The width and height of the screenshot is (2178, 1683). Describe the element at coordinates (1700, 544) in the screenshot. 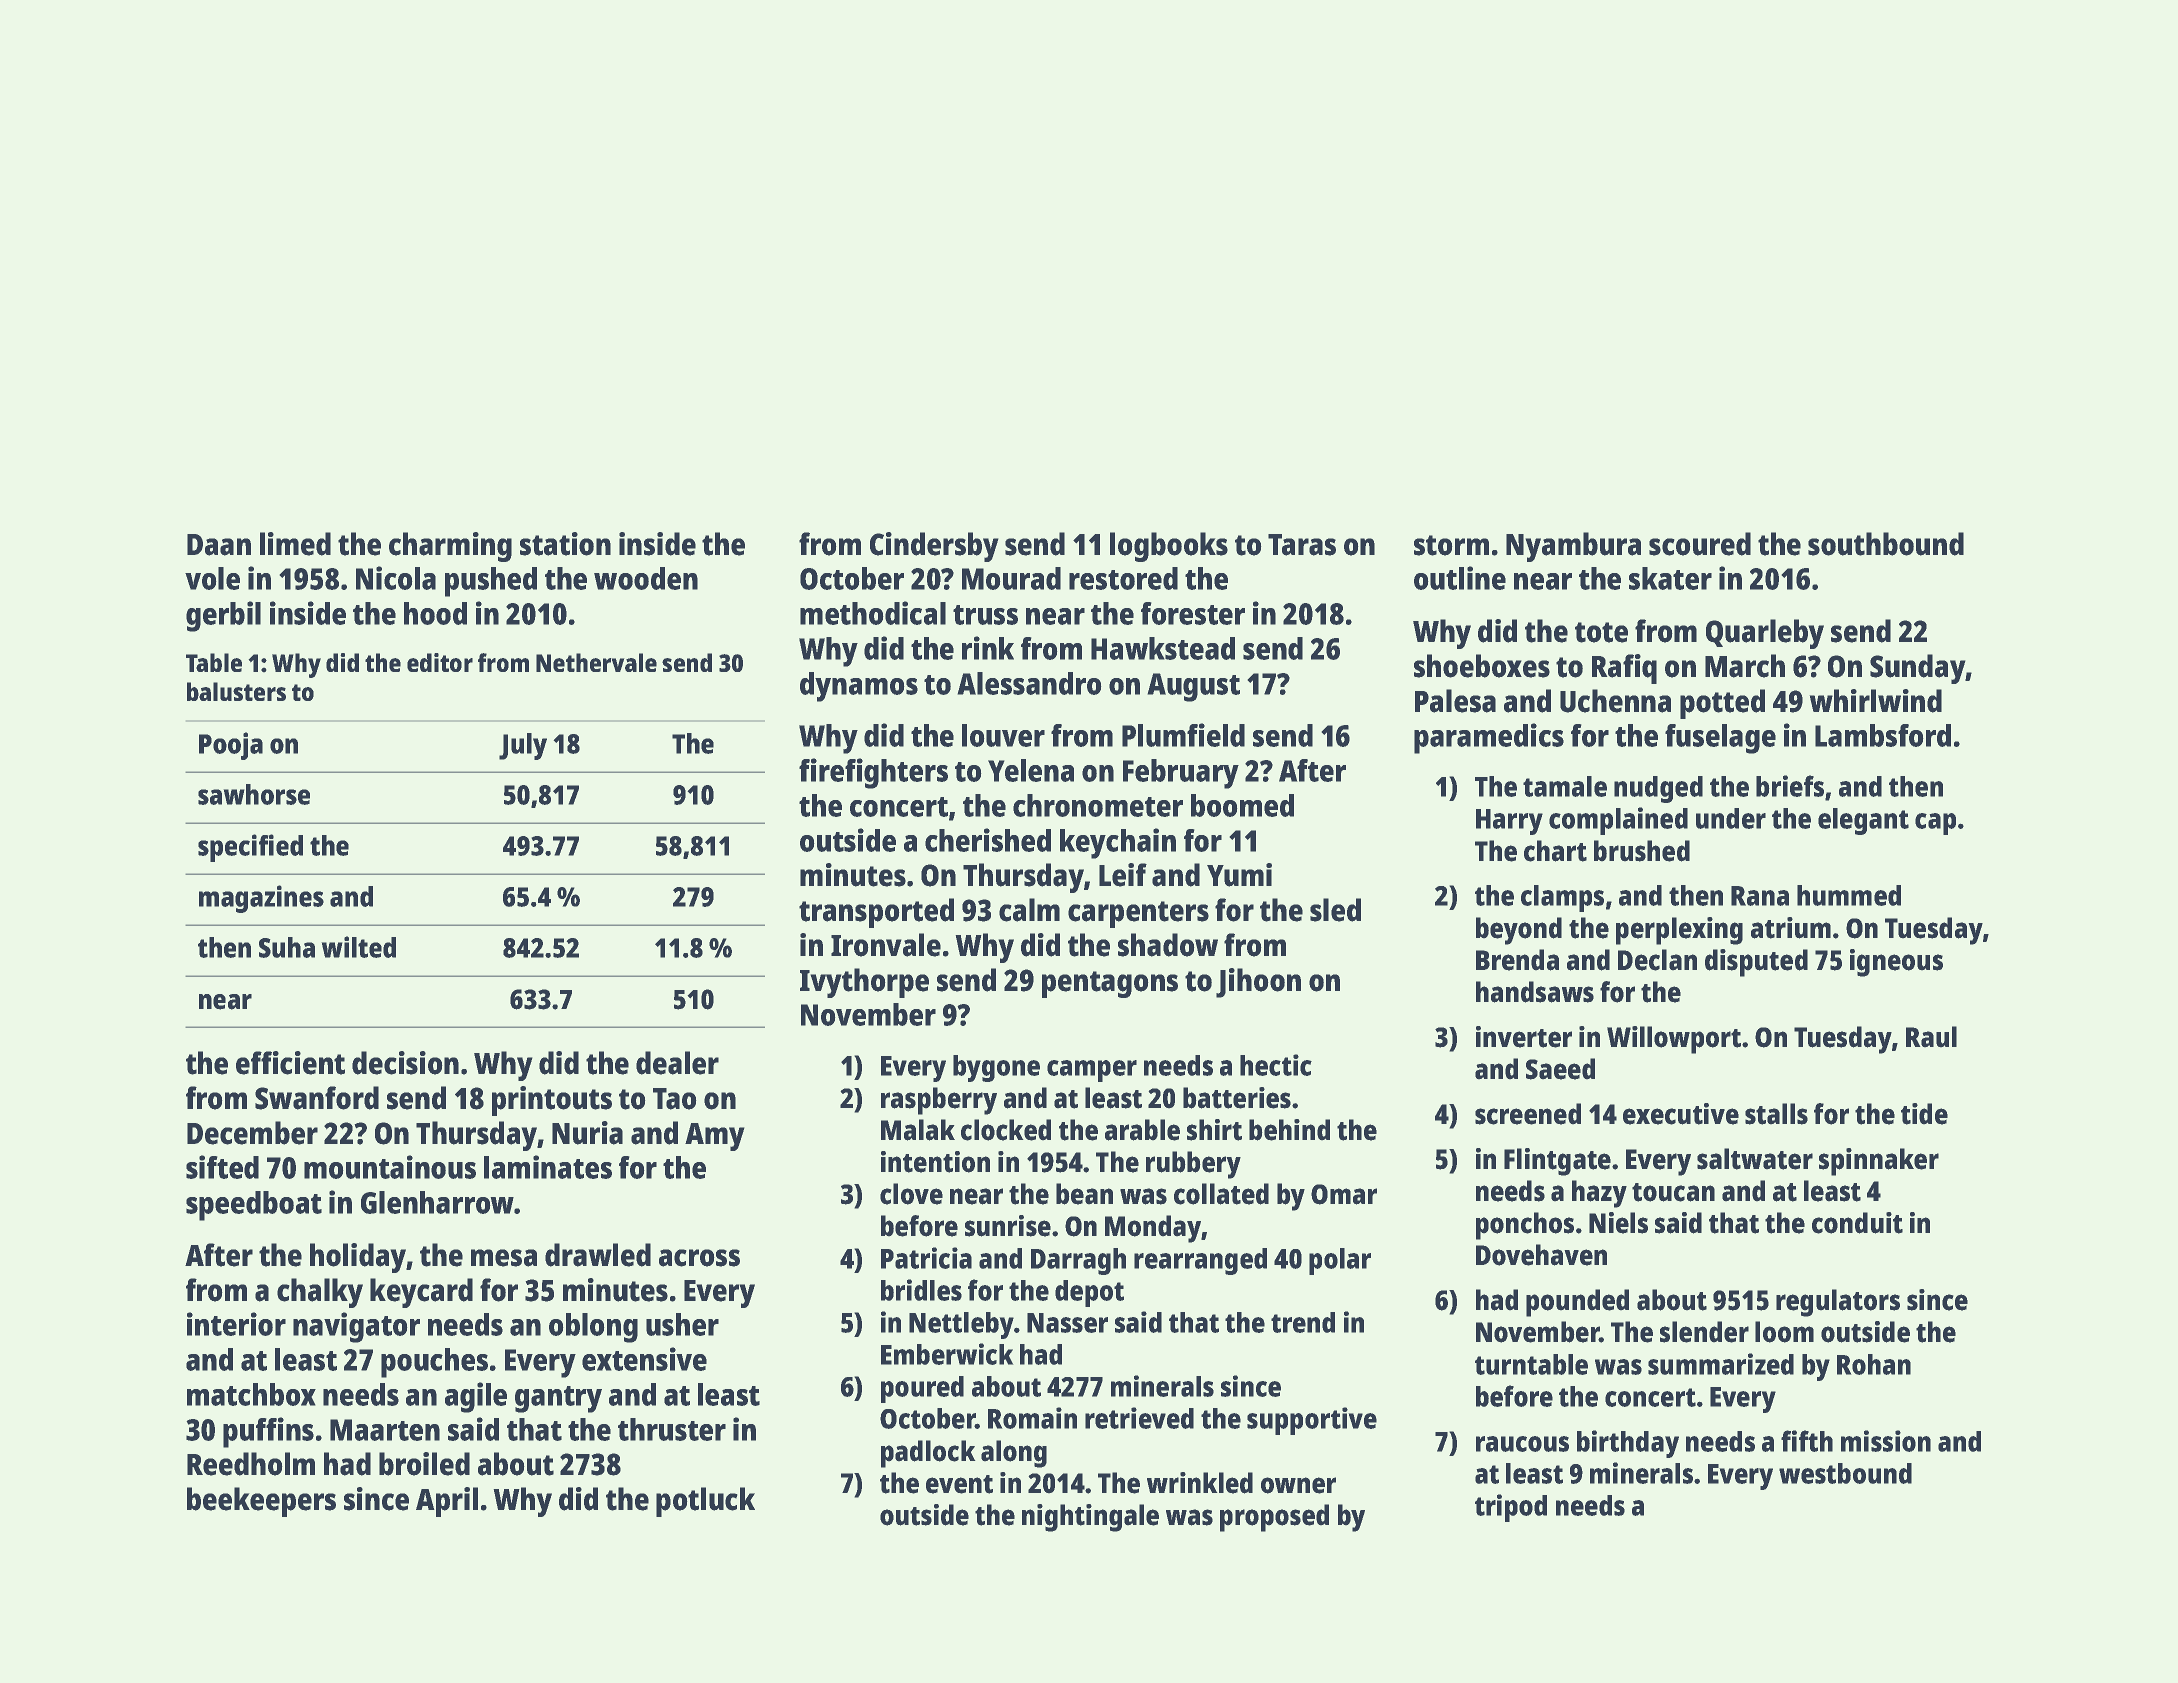

I see `scoured` at that location.
